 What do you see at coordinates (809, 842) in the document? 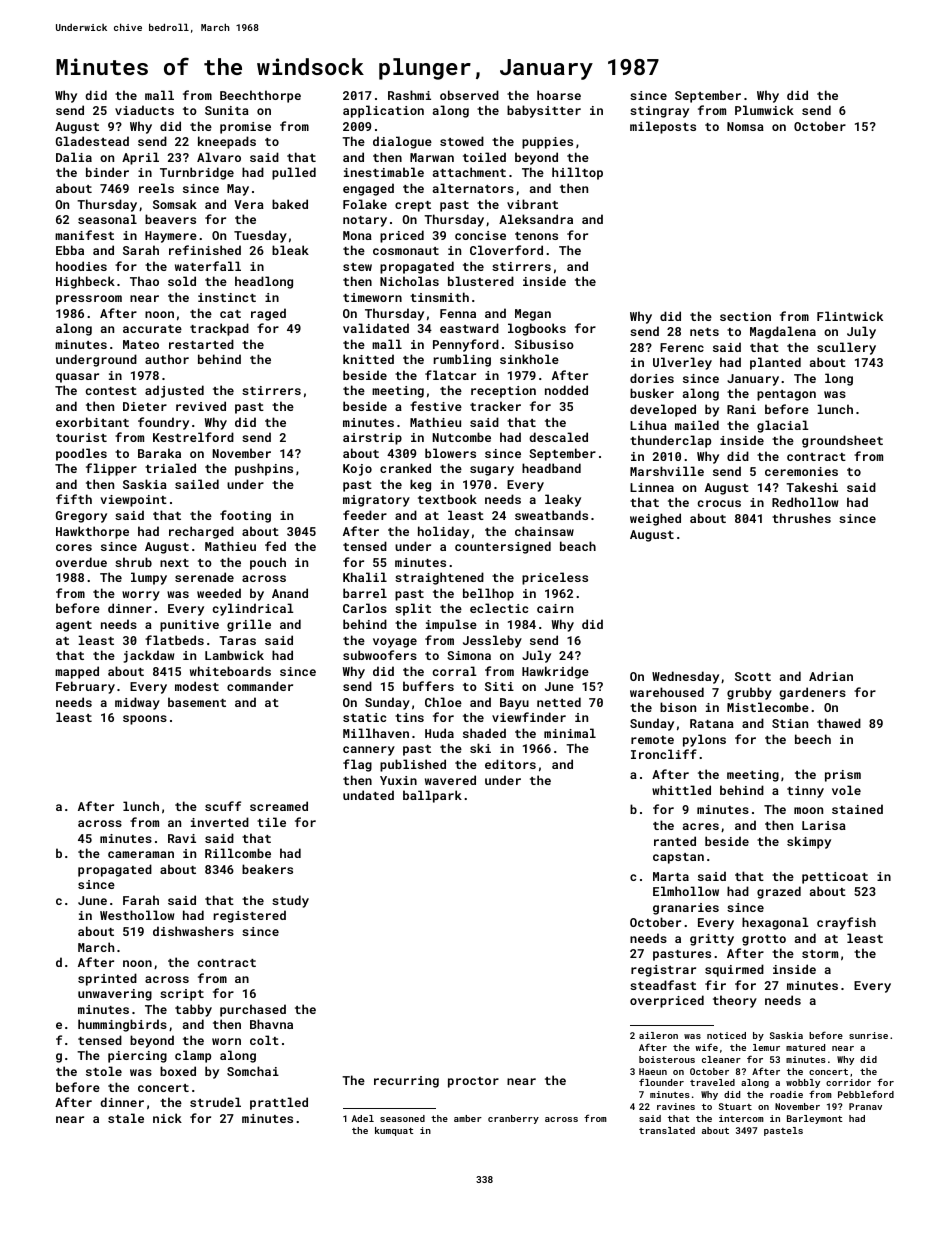
I see `skimpy` at bounding box center [809, 842].
